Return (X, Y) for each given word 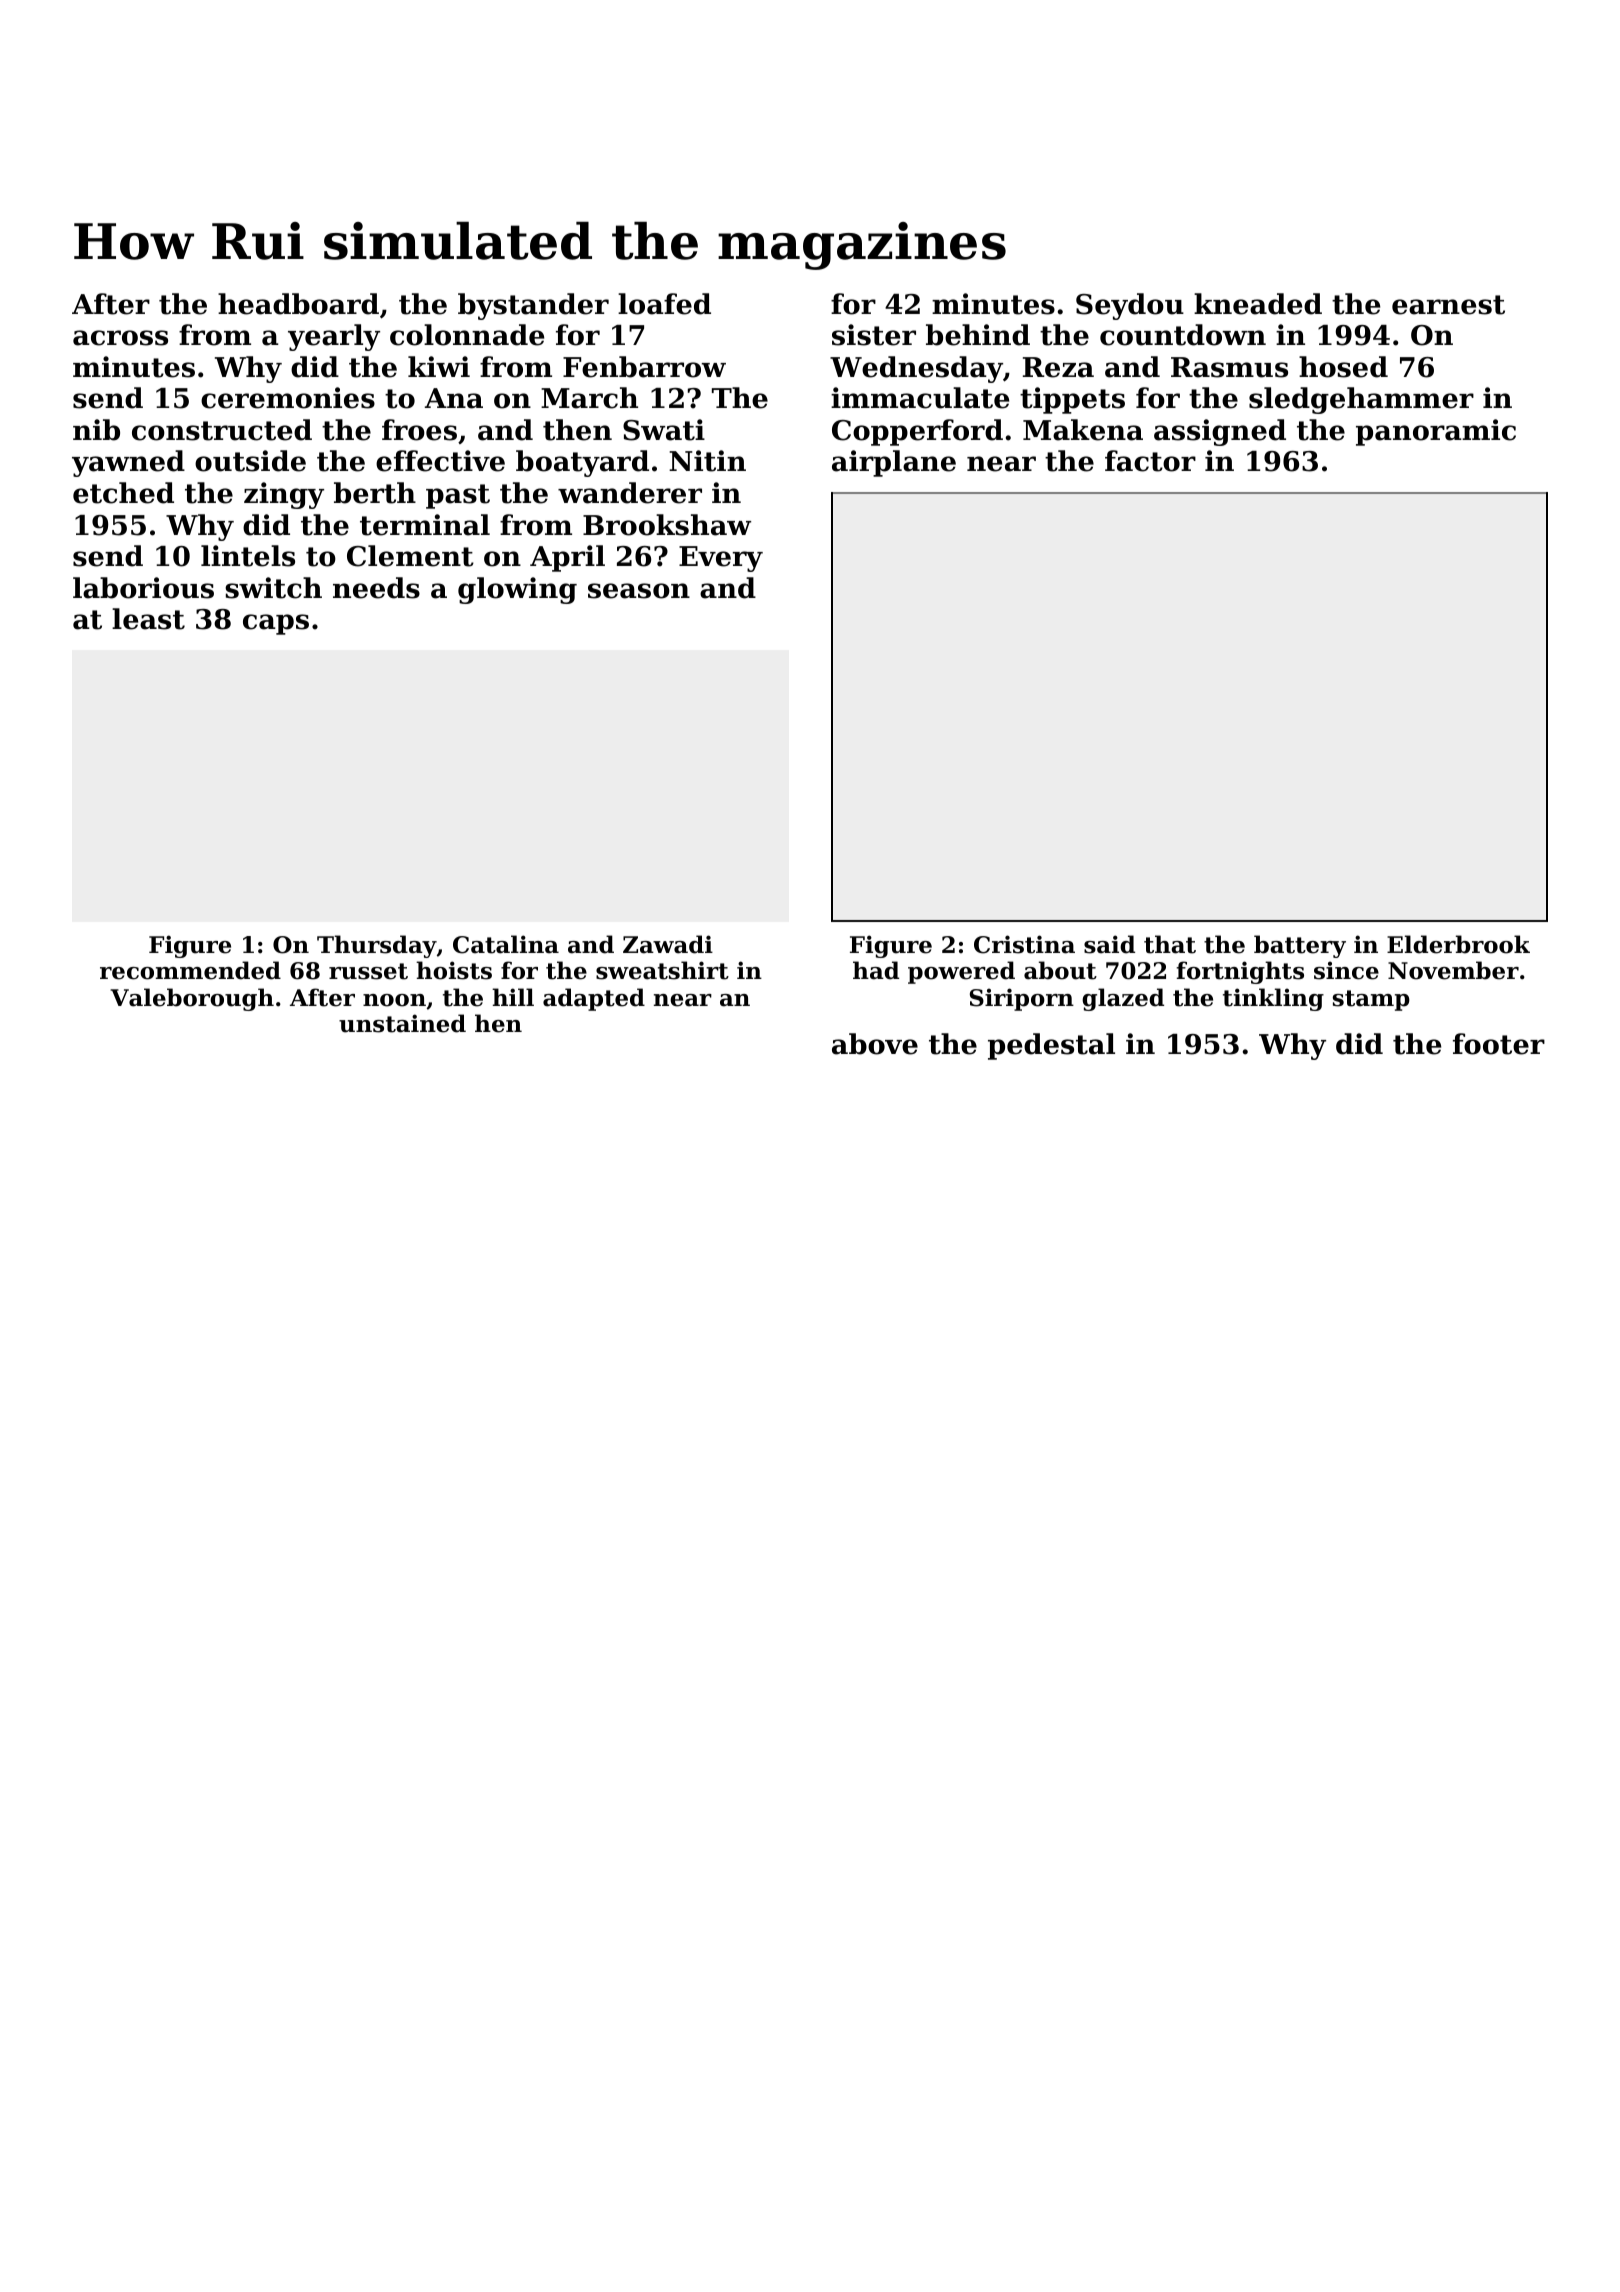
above (875, 1044)
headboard (298, 304)
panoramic (1436, 432)
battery (1300, 946)
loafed (664, 304)
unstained (402, 1023)
